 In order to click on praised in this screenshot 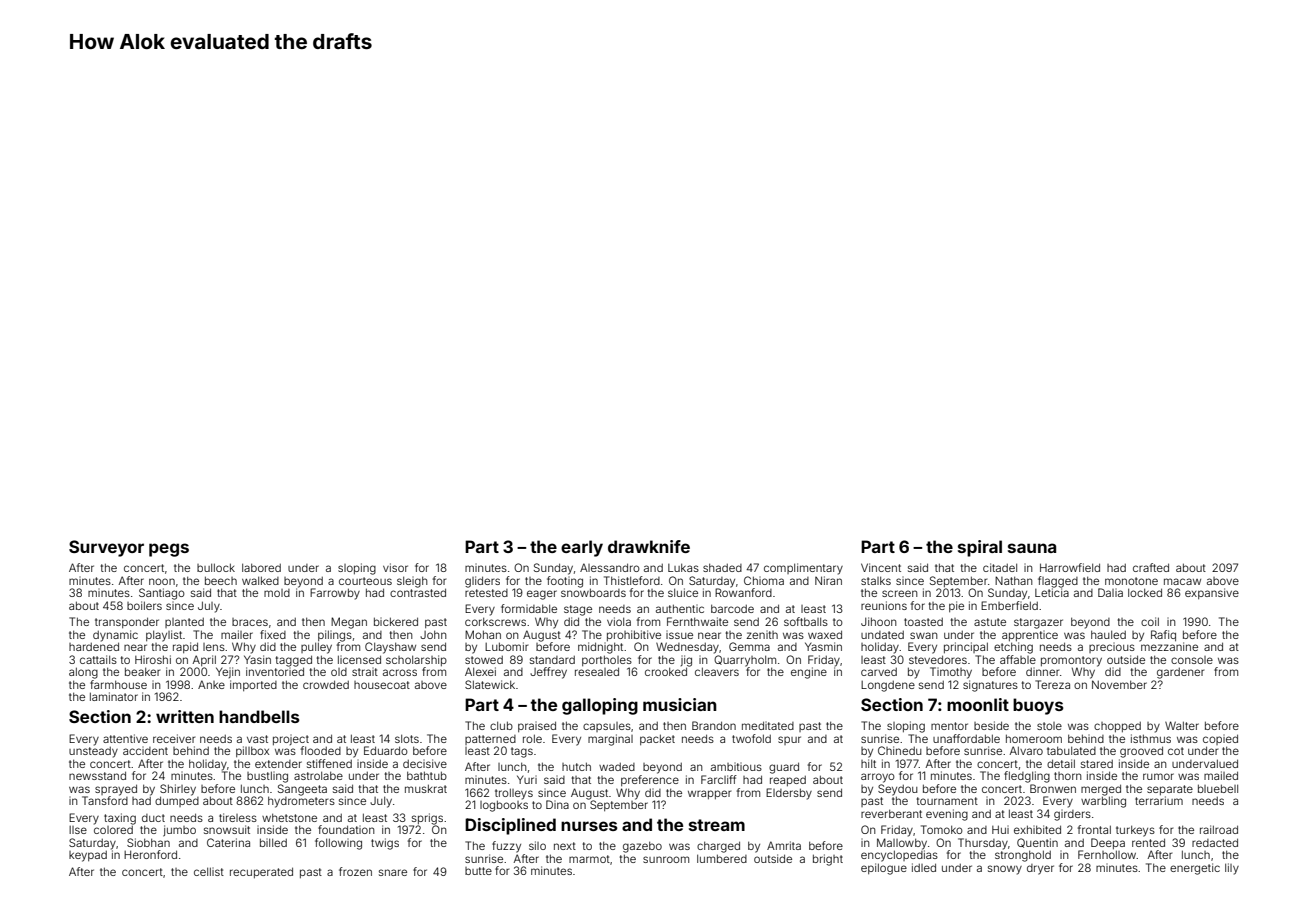, I will do `click(537, 726)`.
